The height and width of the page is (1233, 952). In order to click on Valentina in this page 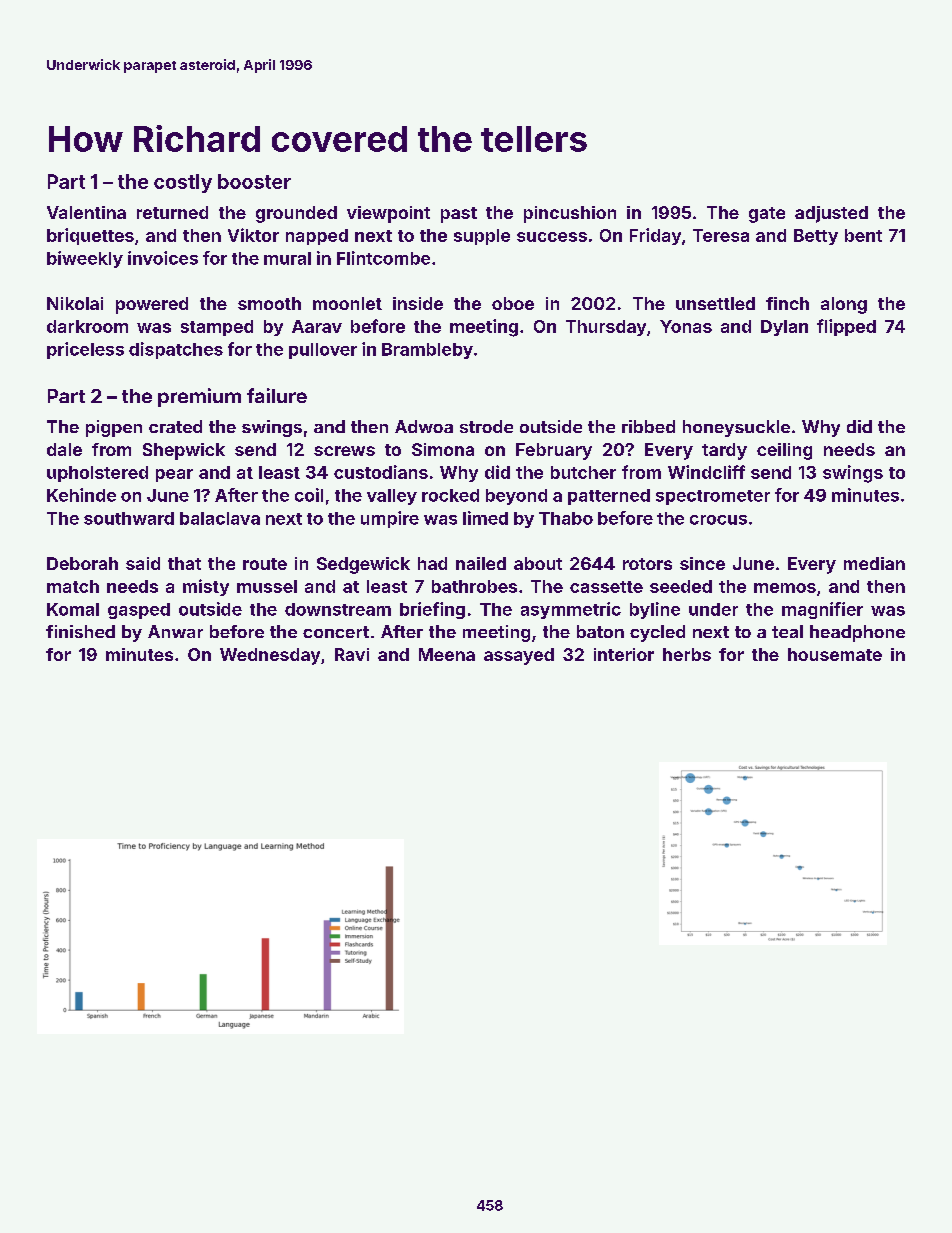, I will do `click(86, 212)`.
